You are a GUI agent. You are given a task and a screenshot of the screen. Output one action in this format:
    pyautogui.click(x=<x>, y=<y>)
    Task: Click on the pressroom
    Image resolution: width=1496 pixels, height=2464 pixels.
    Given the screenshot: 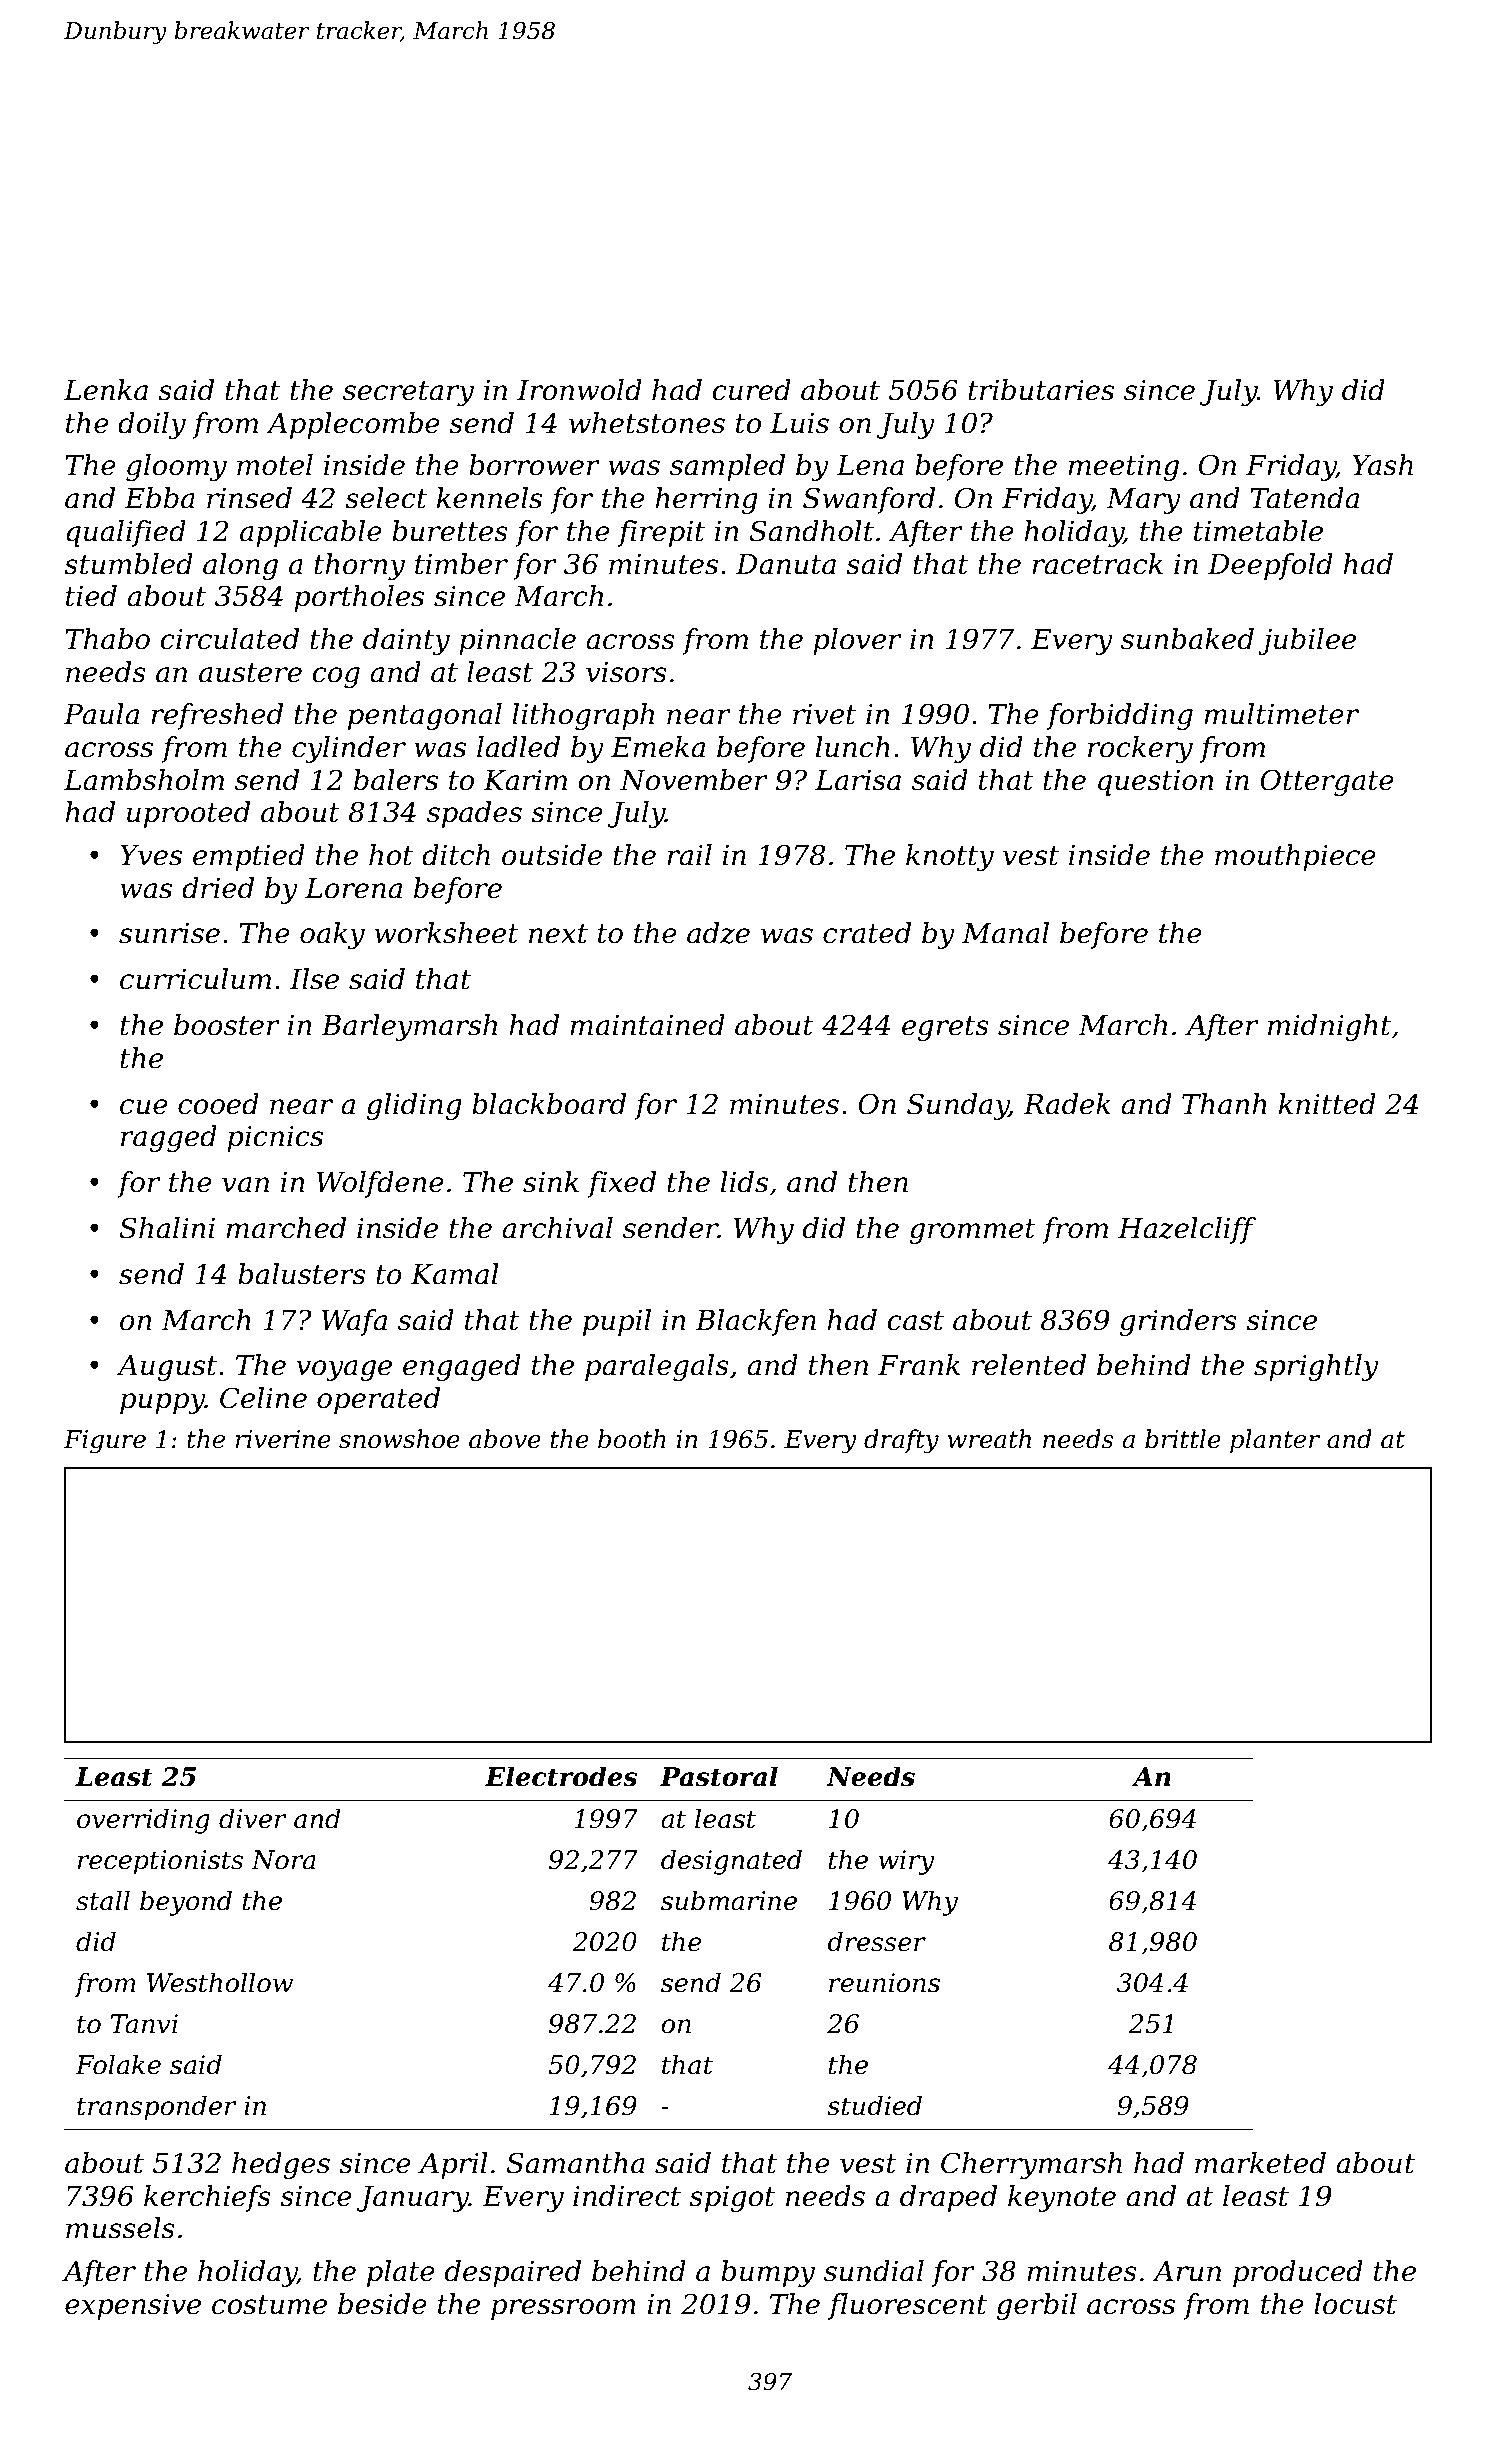 What is the action you would take?
    pyautogui.click(x=563, y=2309)
